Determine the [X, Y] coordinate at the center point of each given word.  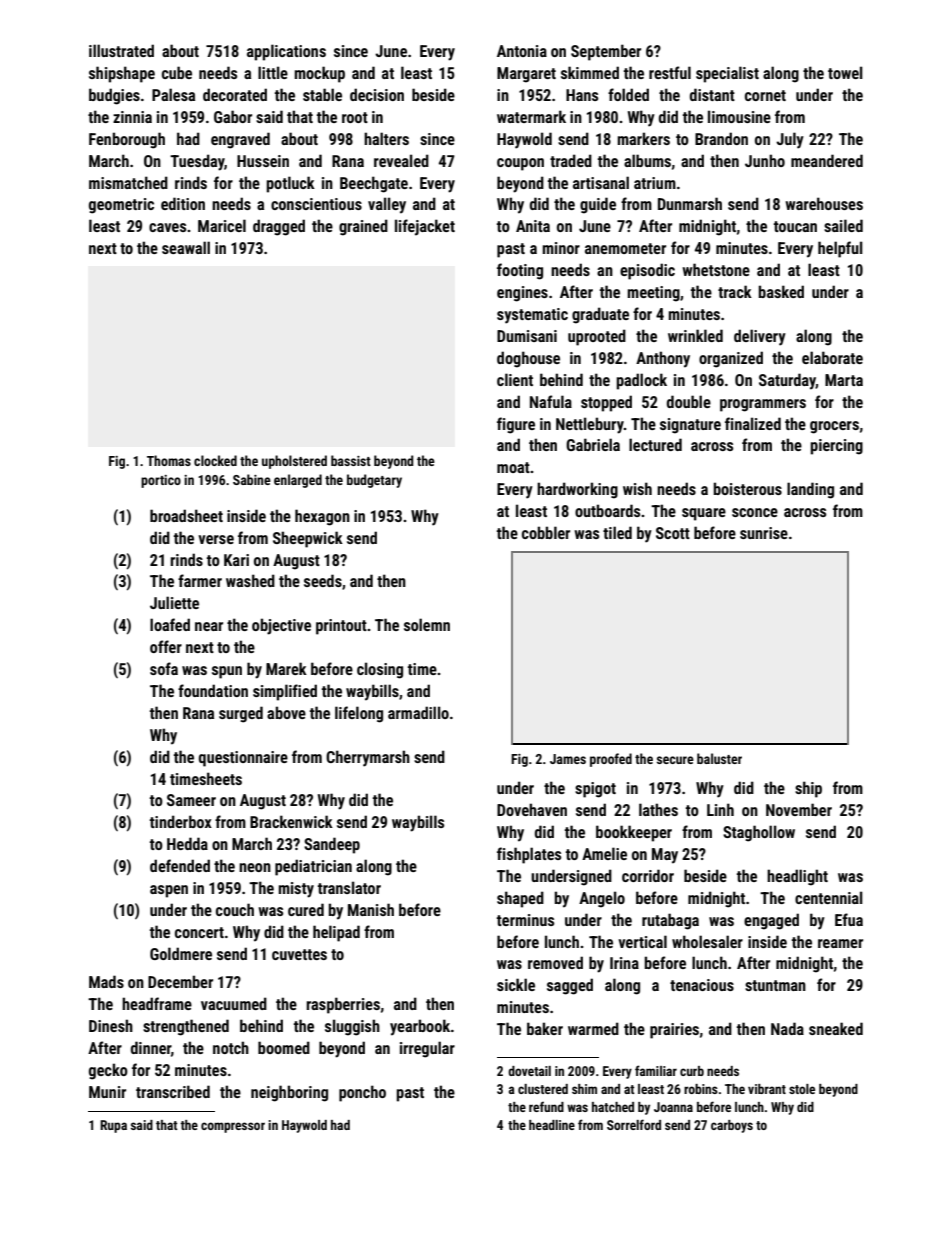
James [568, 759]
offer [166, 646]
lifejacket [425, 227]
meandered [827, 160]
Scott [673, 533]
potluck [290, 184]
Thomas [169, 460]
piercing [836, 447]
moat [513, 467]
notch [231, 1047]
